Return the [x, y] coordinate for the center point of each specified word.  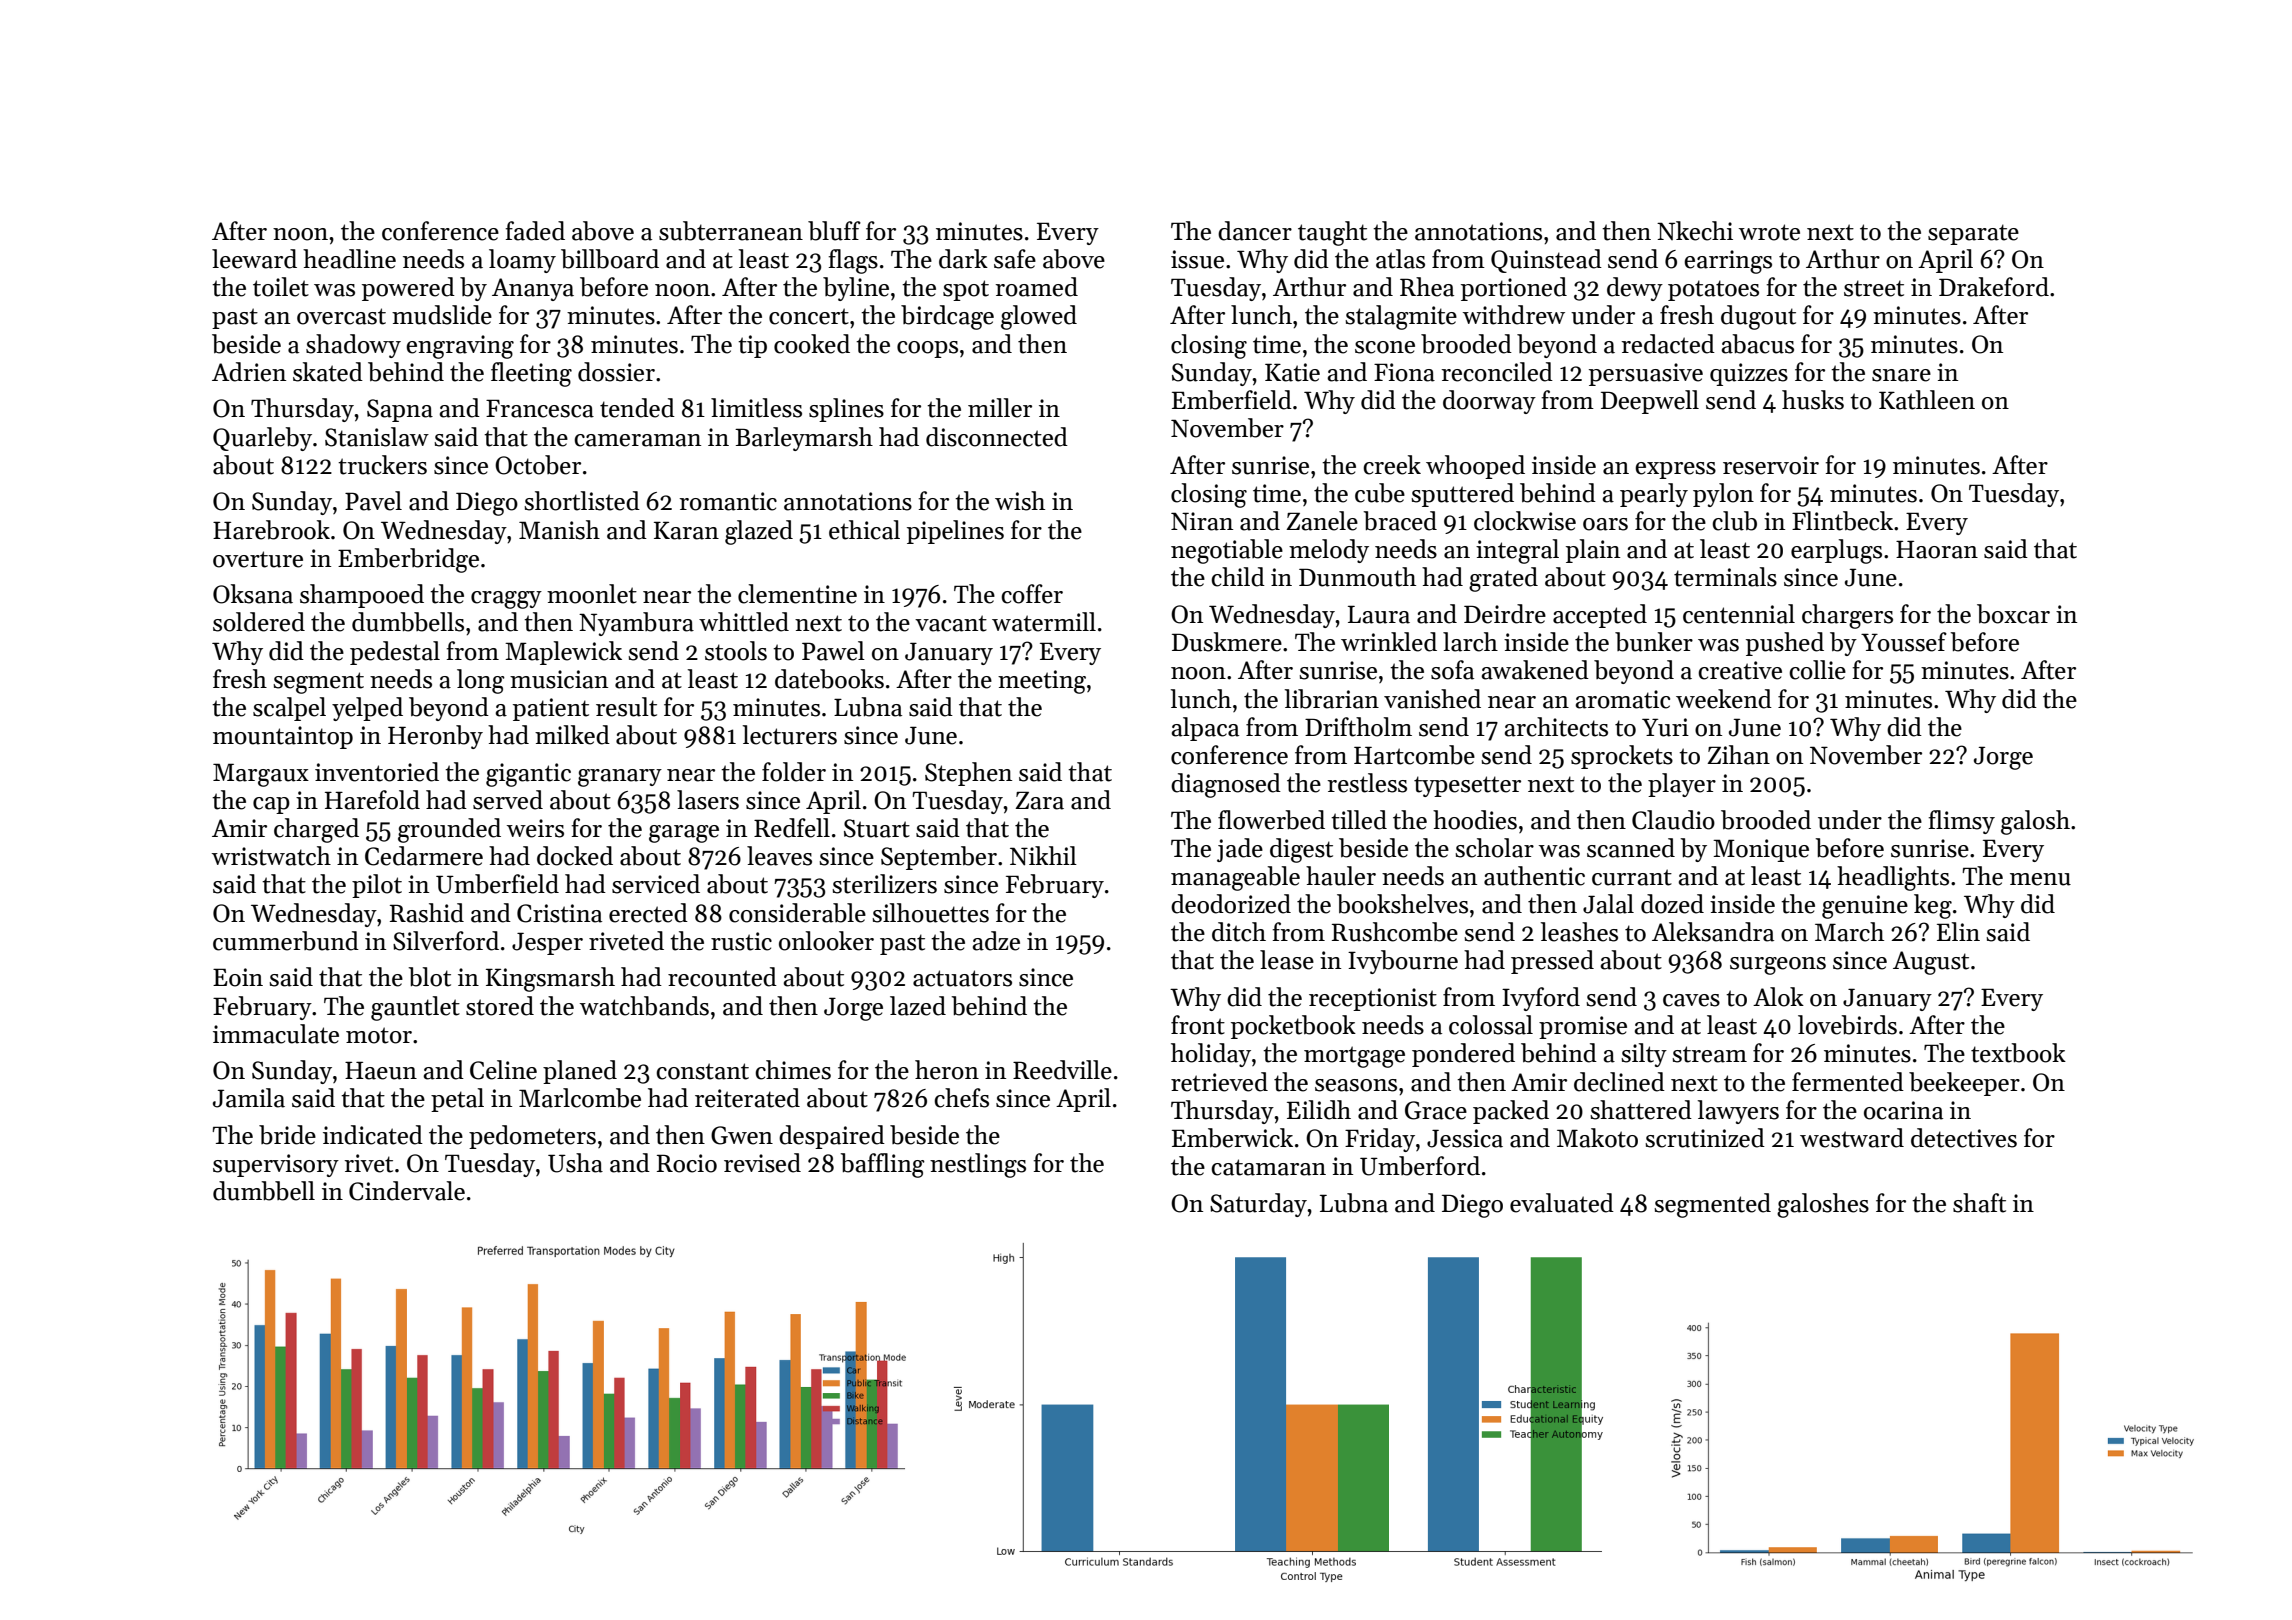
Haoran [1937, 549]
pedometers [532, 1137]
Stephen [968, 774]
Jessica [1465, 1138]
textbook [2018, 1053]
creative [1740, 670]
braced [1400, 521]
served [508, 800]
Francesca [540, 408]
